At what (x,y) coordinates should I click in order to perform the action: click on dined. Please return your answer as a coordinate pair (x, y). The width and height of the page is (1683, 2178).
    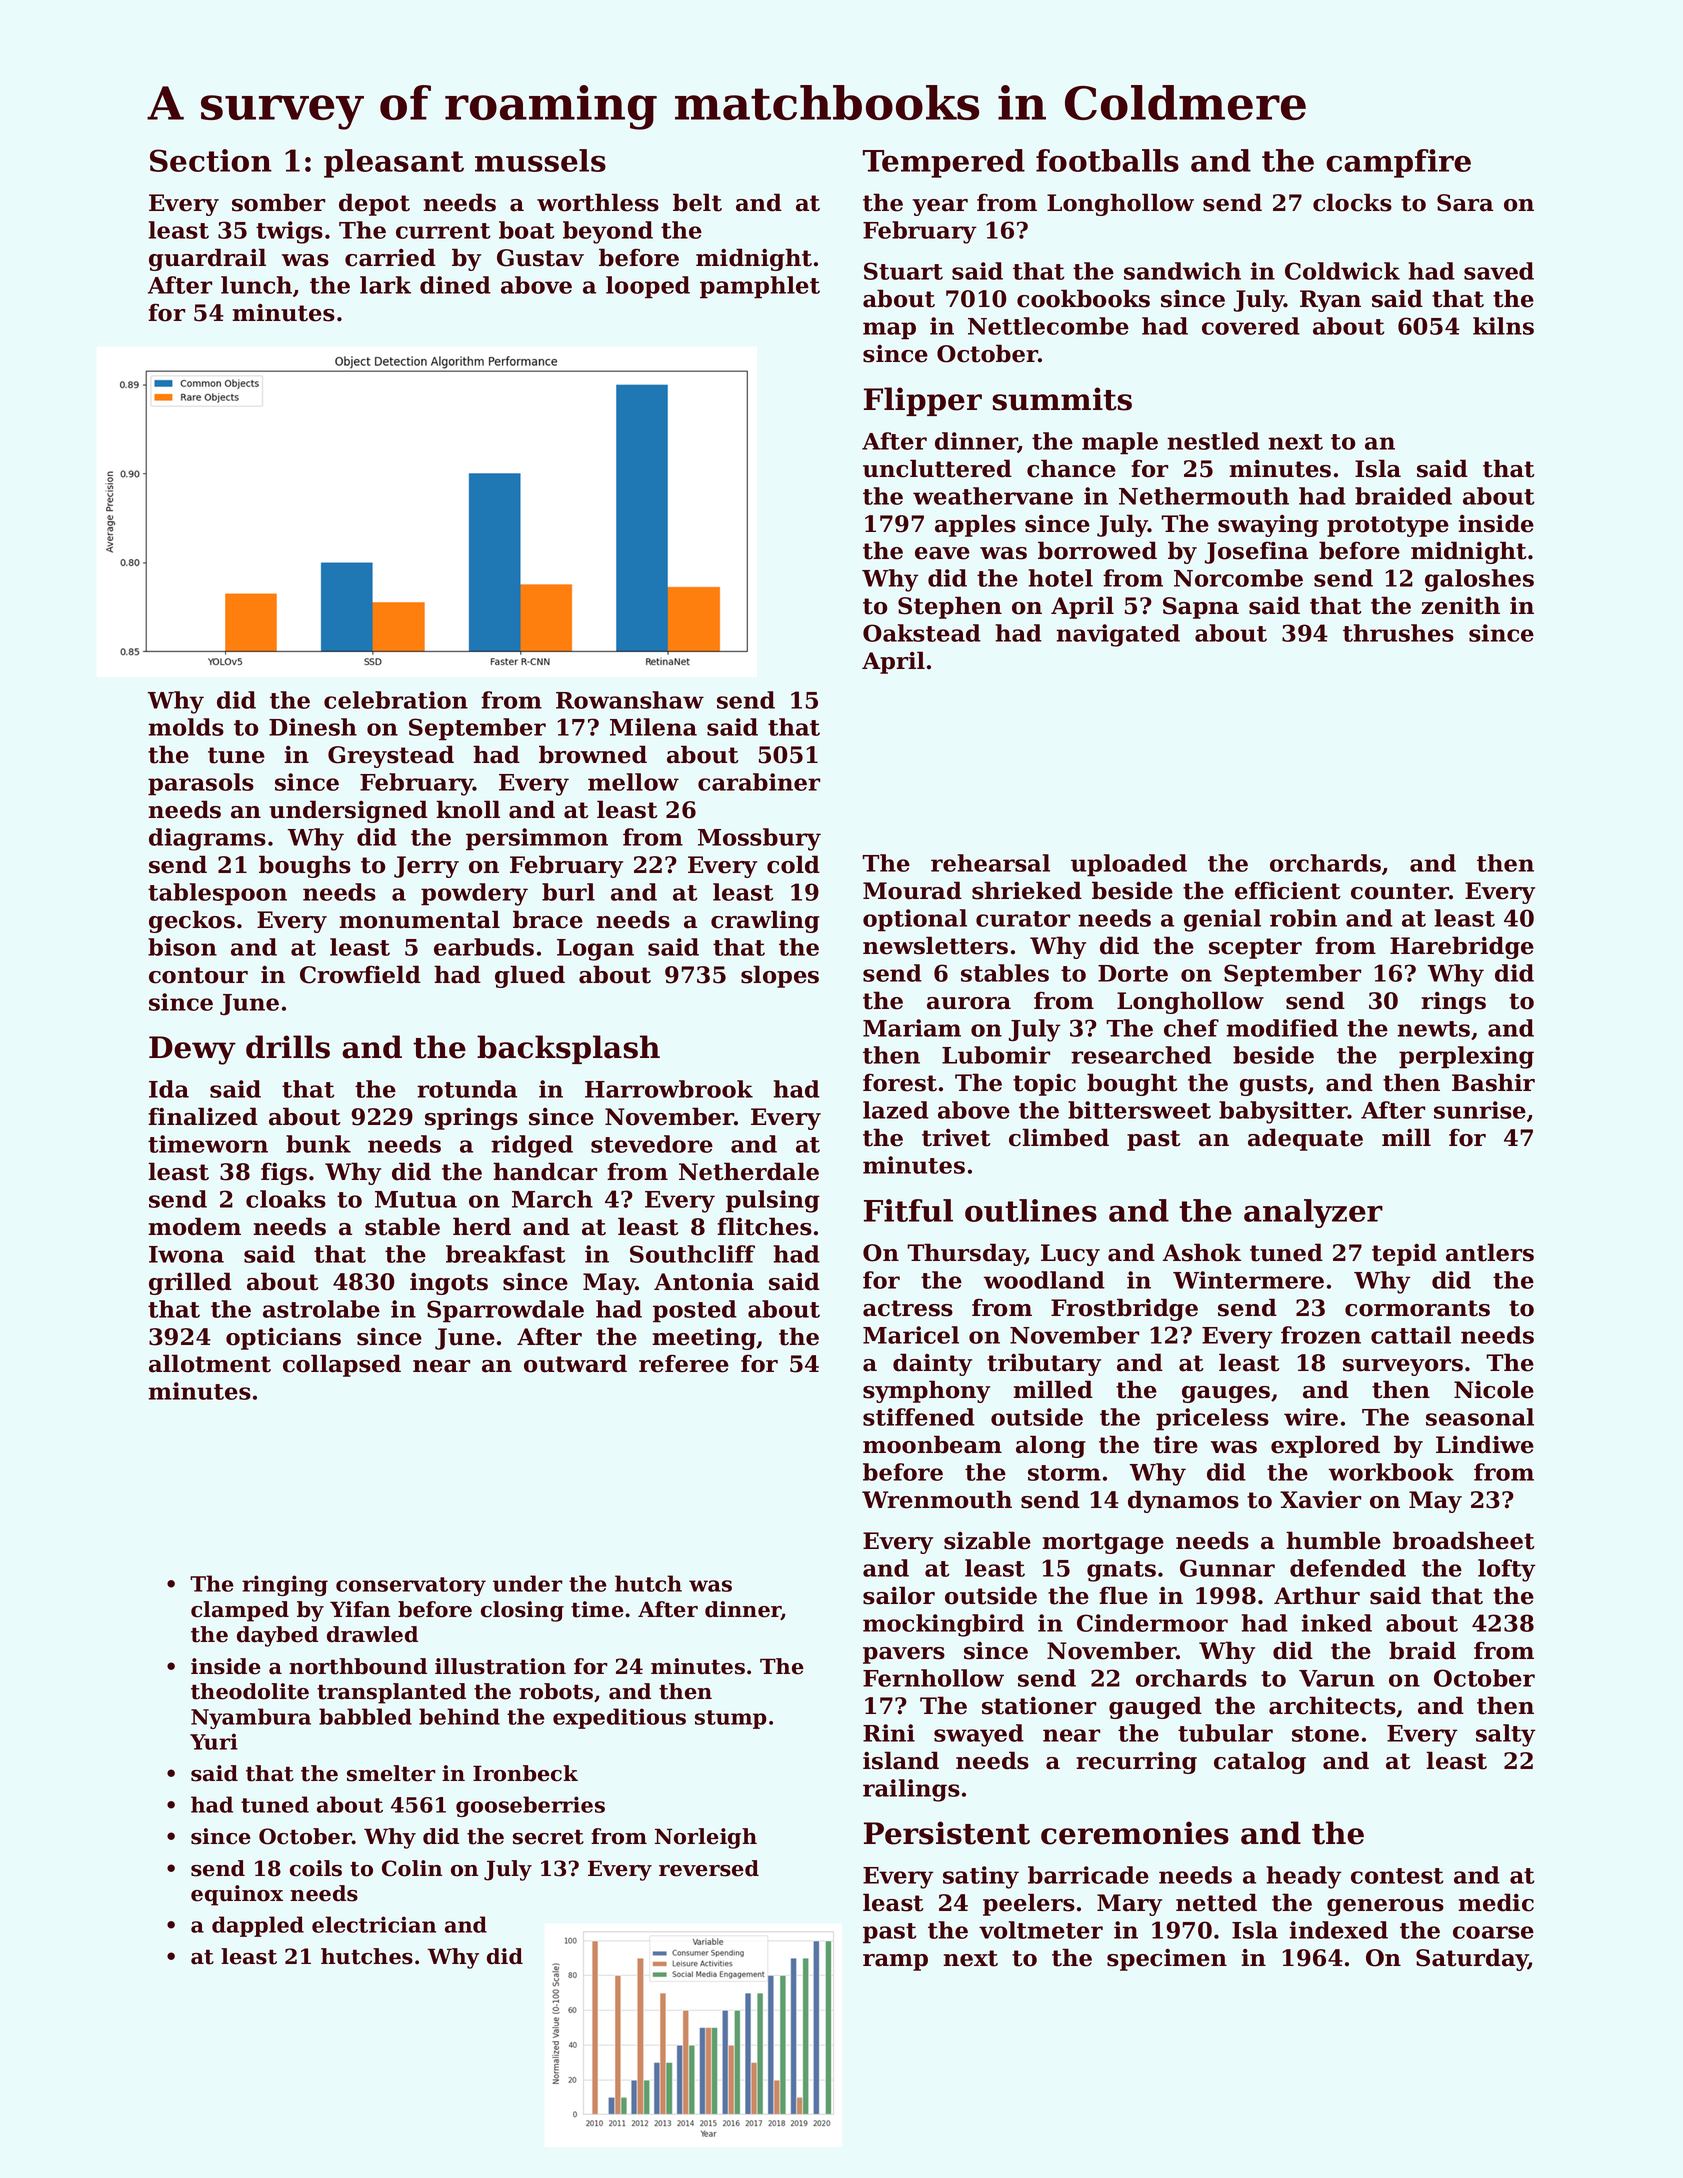
    Looking at the image, I should click on (455, 285).
